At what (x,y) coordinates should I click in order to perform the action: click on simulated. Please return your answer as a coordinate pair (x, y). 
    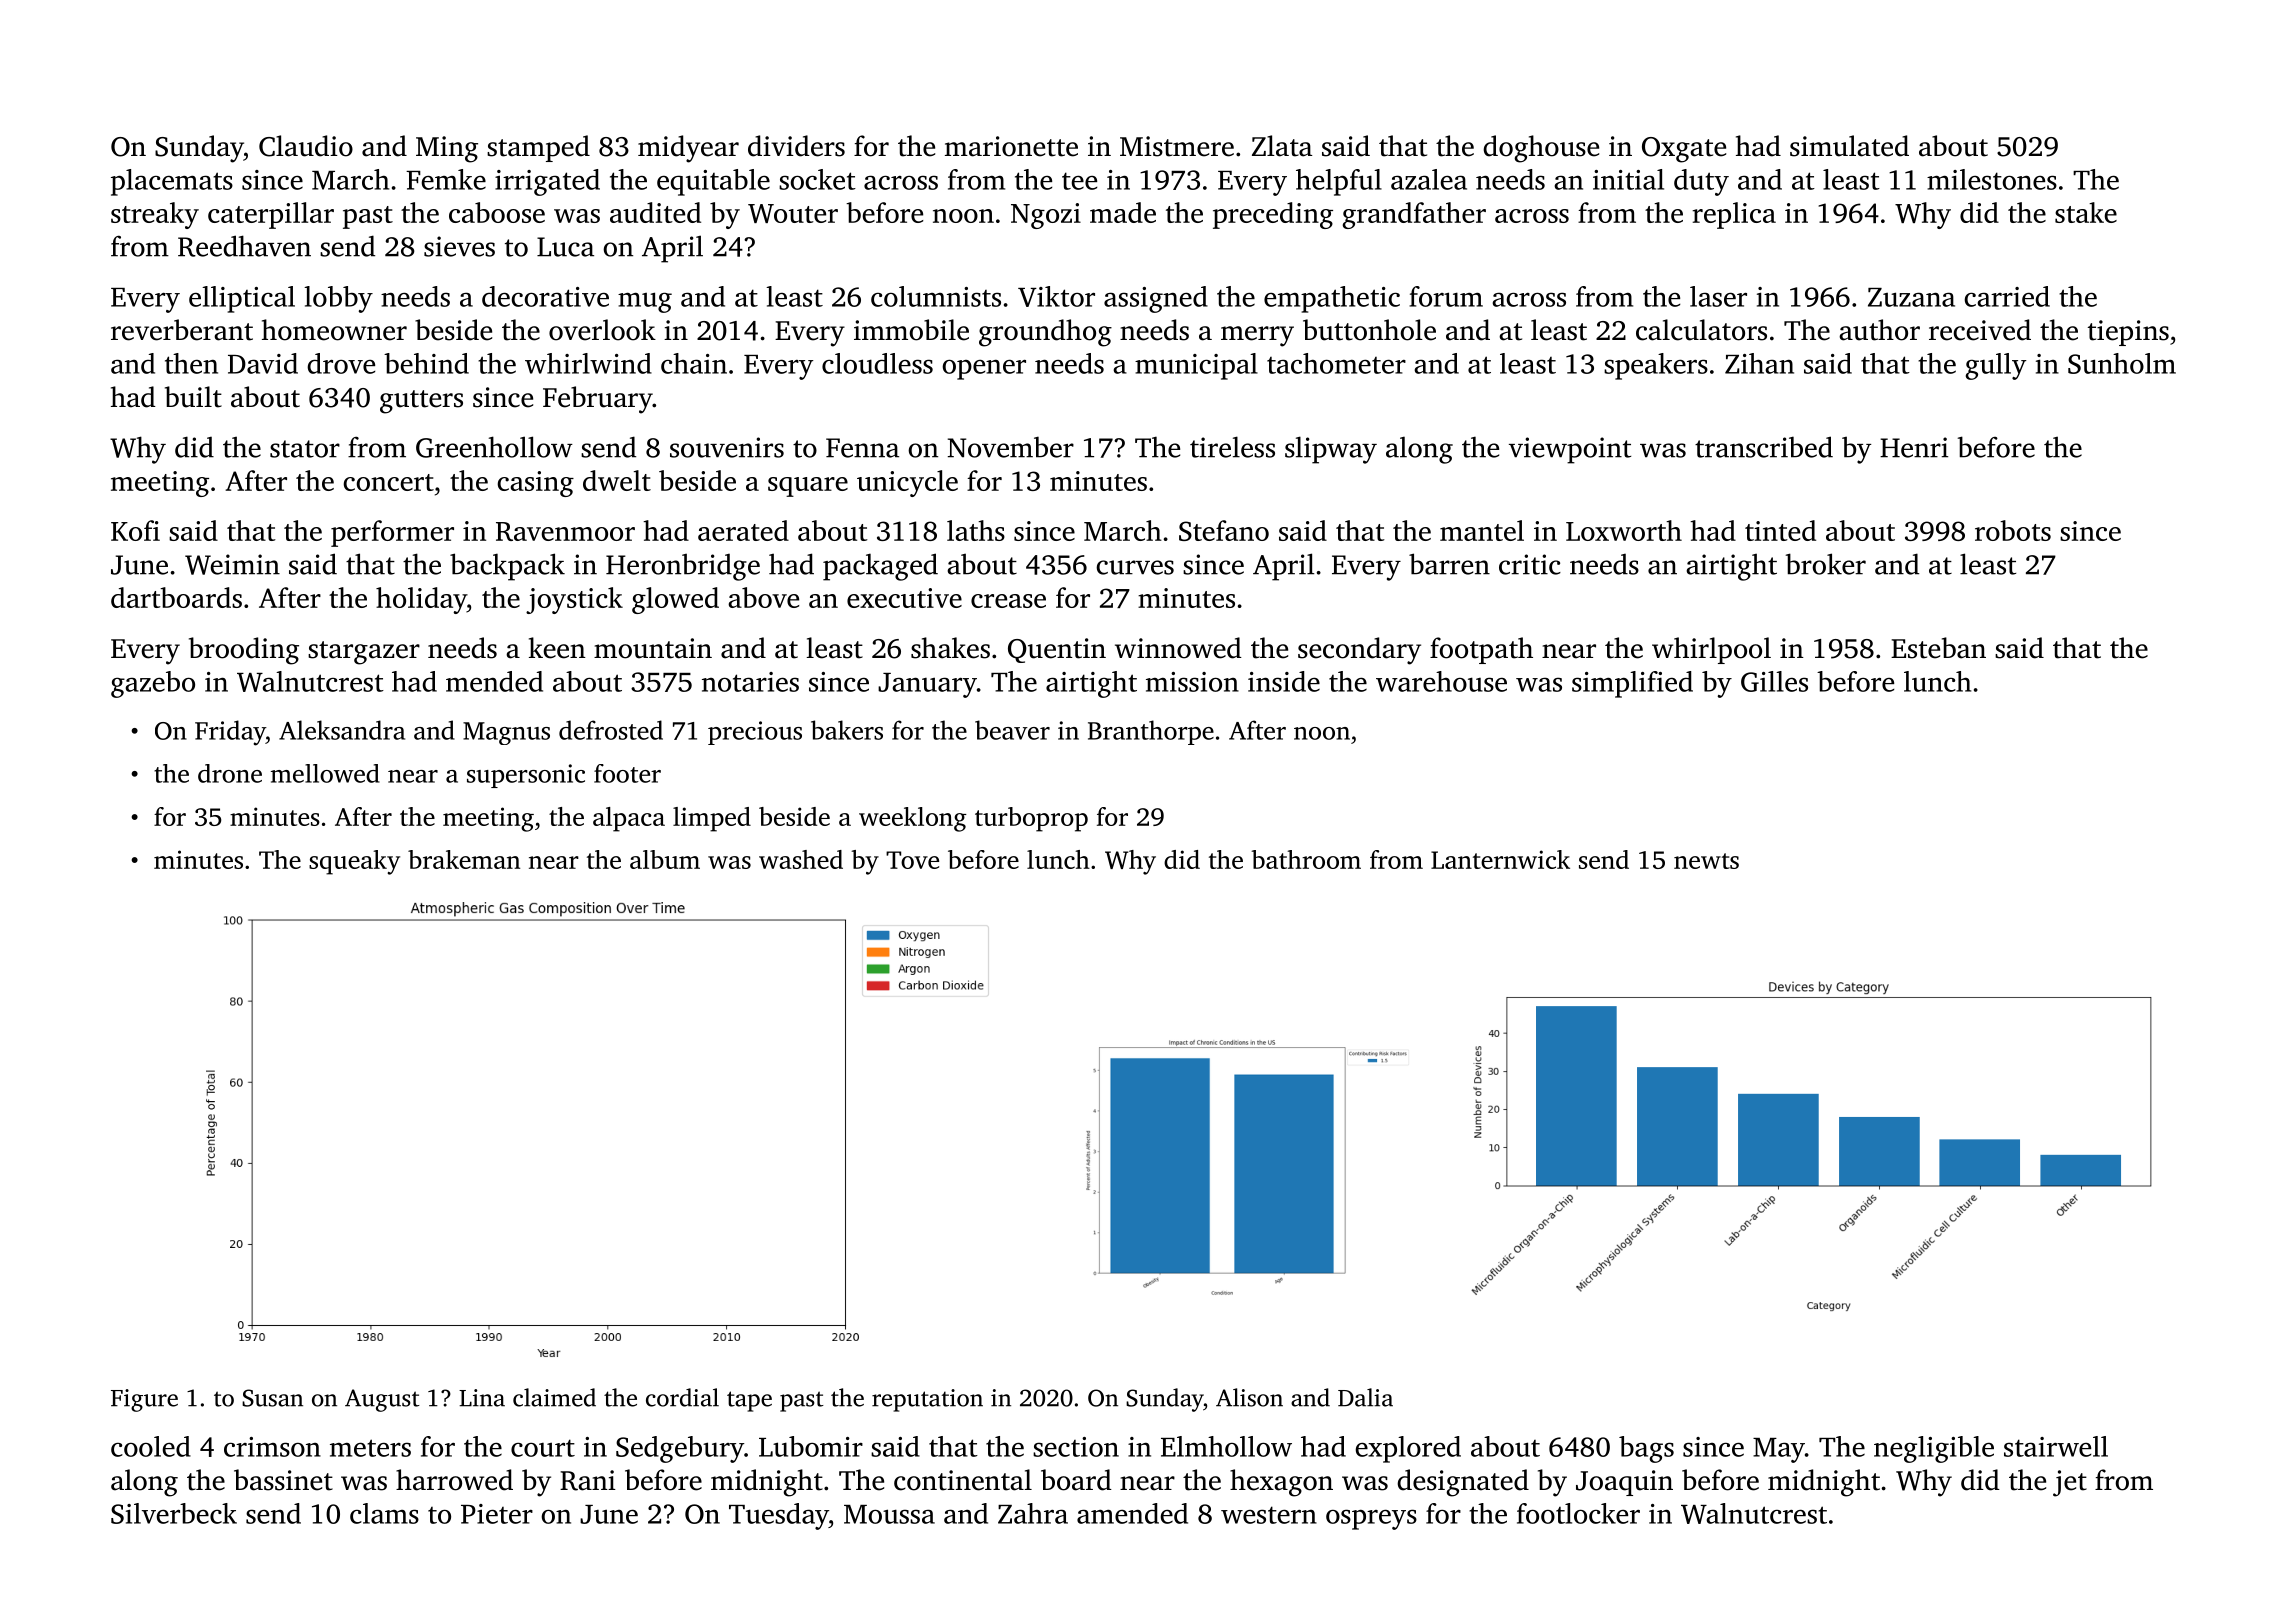
    Looking at the image, I should click on (1849, 146).
